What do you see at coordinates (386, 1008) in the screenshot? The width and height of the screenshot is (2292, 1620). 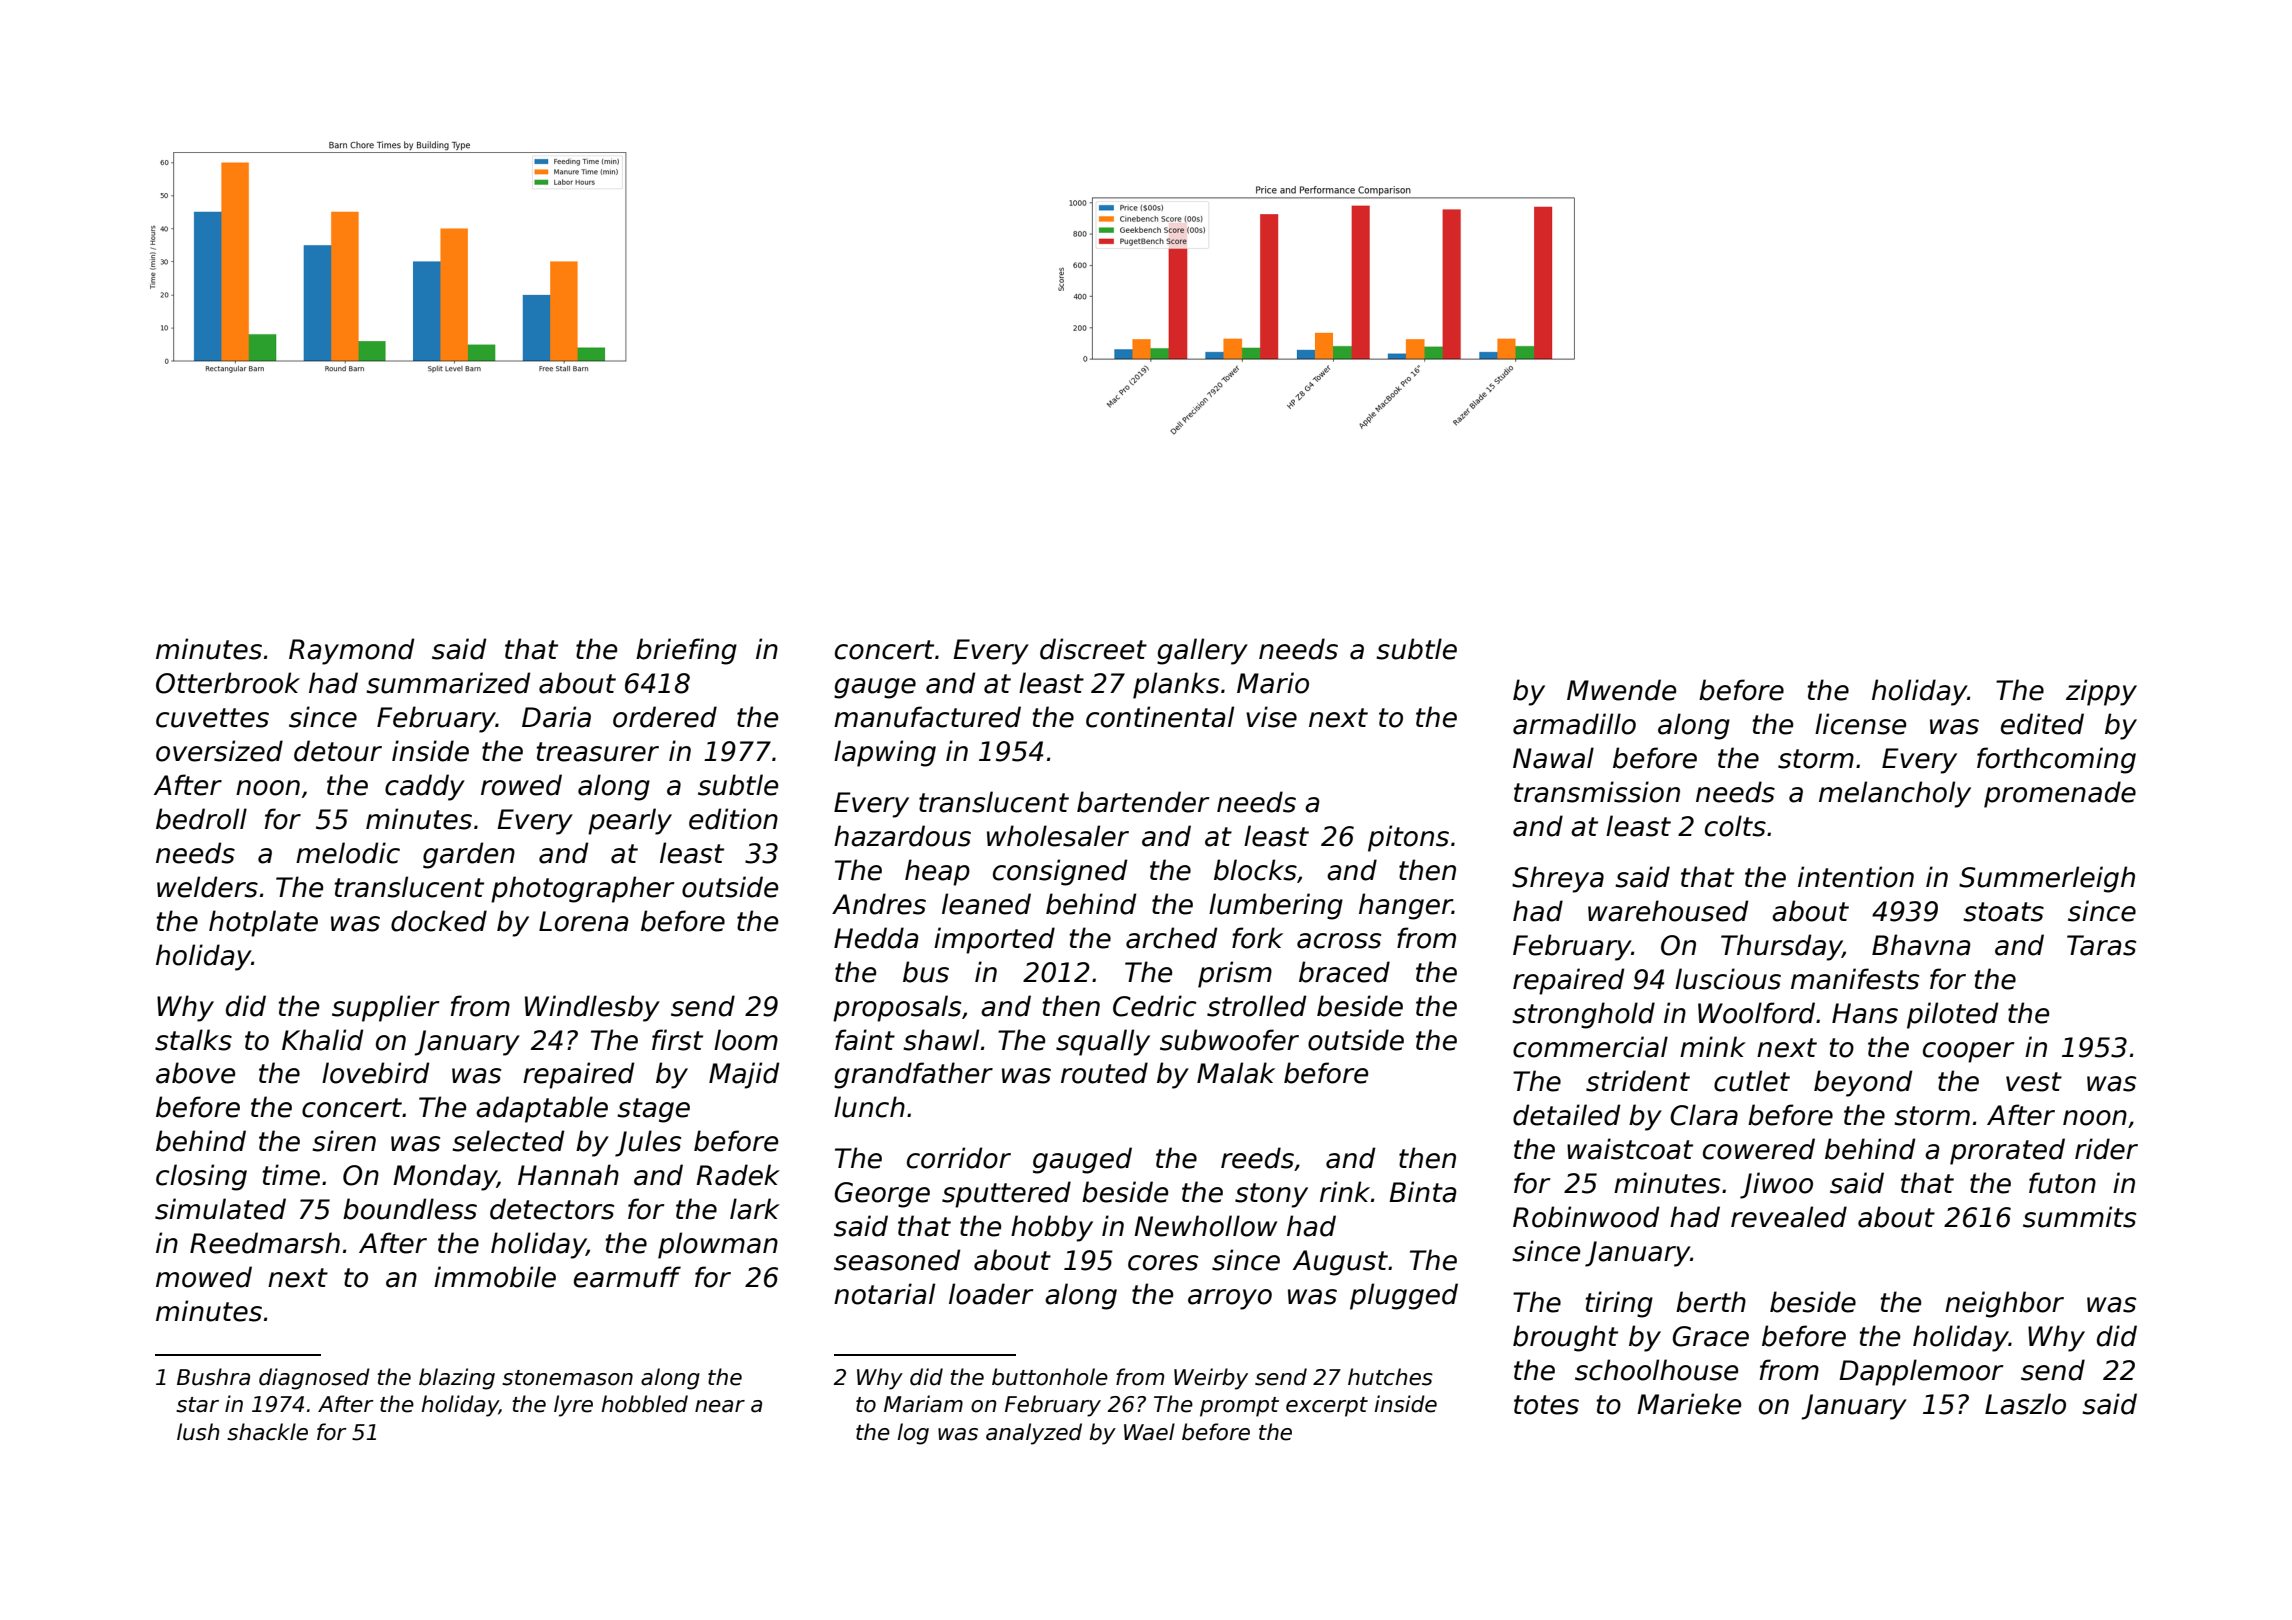 I see `supplier` at bounding box center [386, 1008].
